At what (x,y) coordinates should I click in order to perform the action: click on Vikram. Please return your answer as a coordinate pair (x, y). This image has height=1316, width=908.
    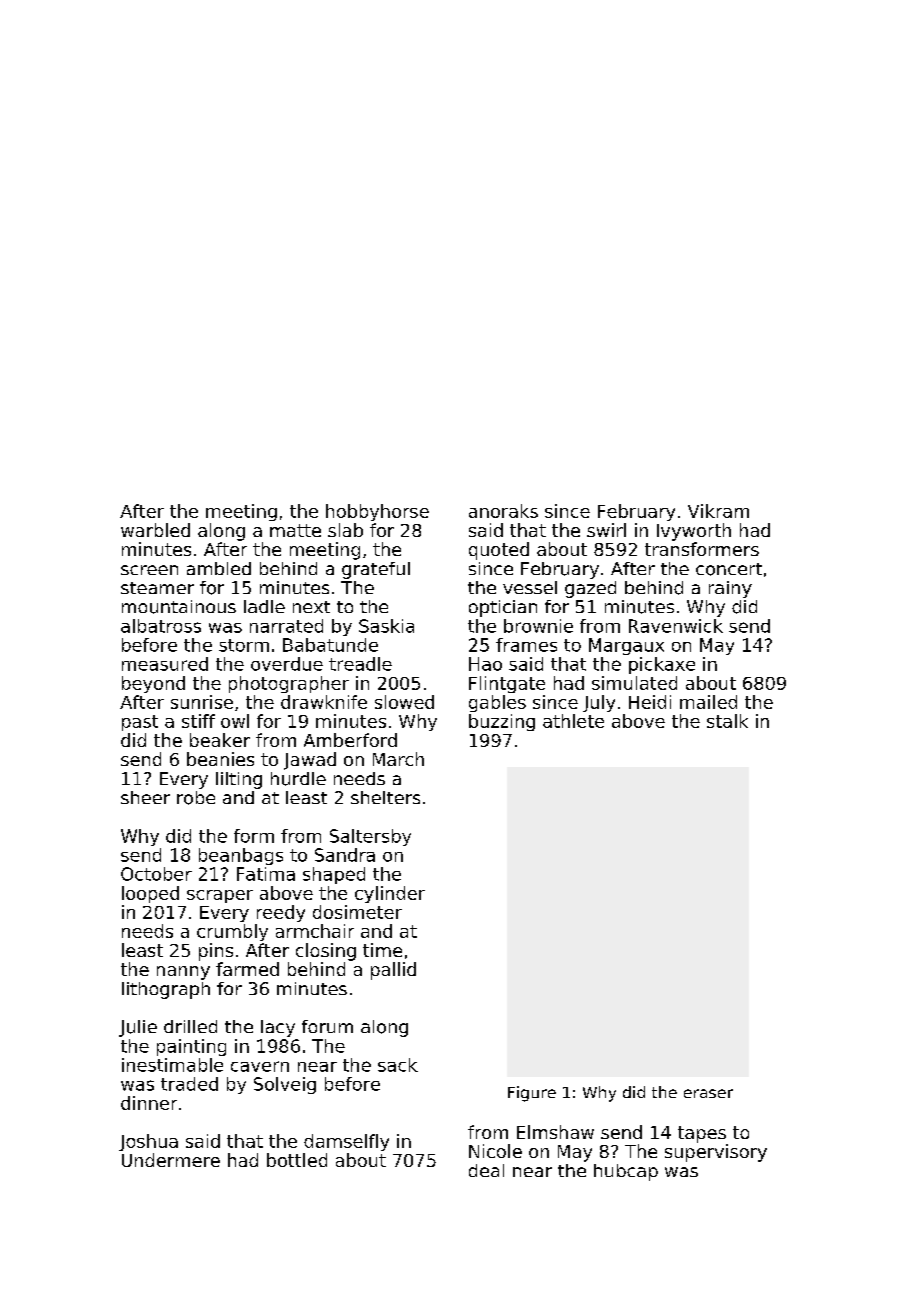
    Looking at the image, I should click on (718, 511).
